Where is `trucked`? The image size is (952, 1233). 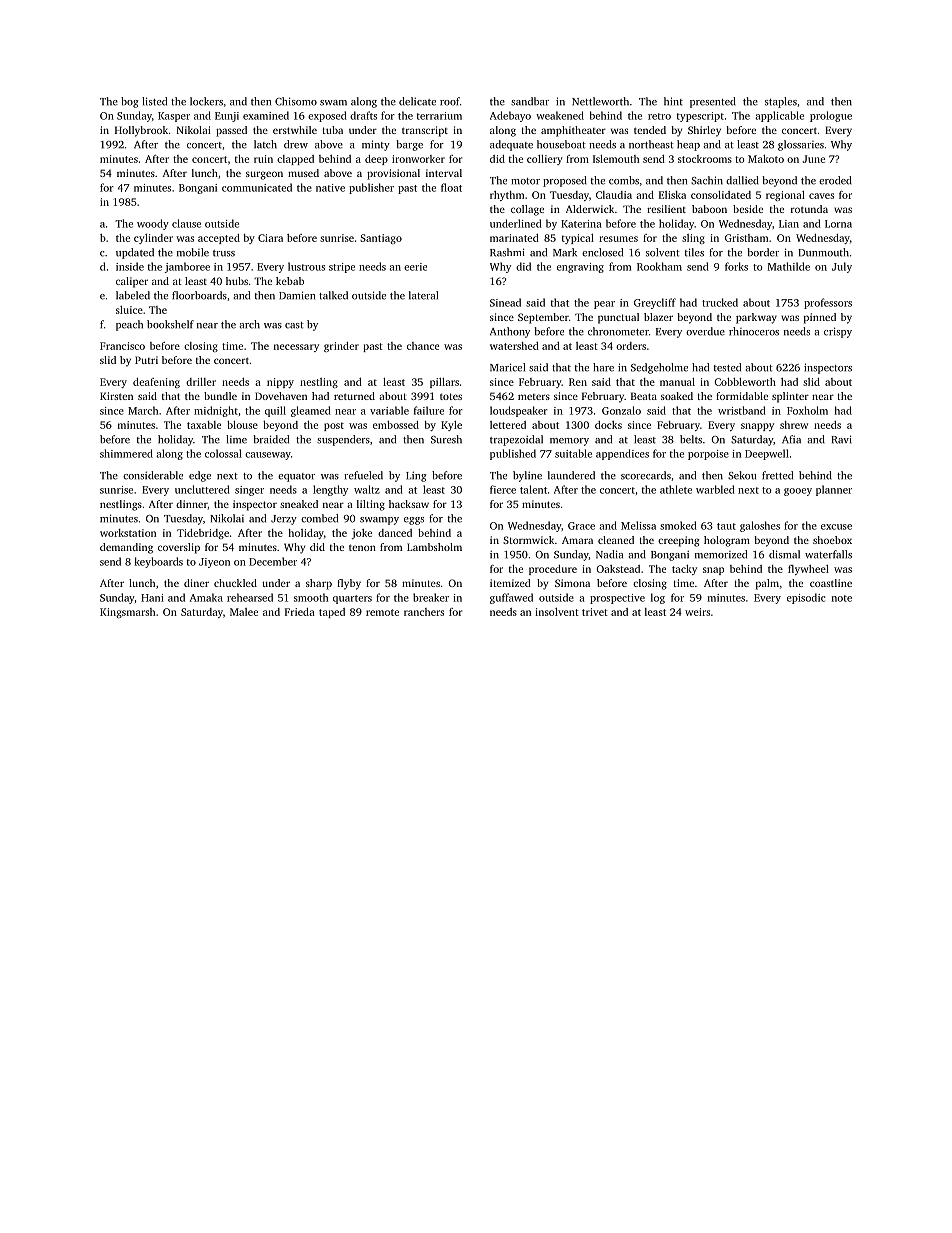
trucked is located at coordinates (720, 302).
